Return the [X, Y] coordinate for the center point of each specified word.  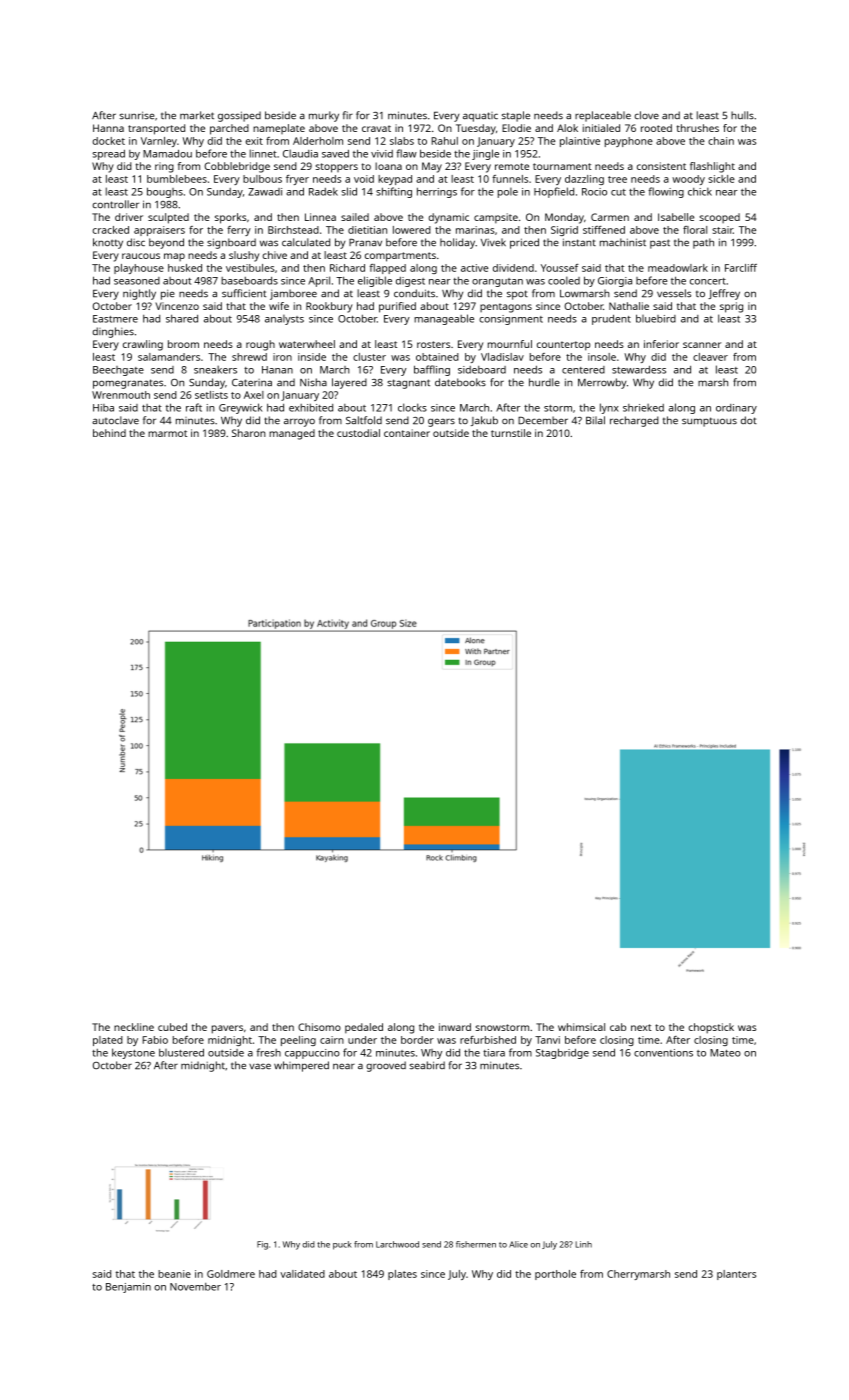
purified [397, 307]
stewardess [639, 370]
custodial [358, 433]
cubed [172, 1027]
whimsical [581, 1027]
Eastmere [115, 319]
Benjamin [128, 1288]
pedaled [364, 1028]
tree [617, 179]
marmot [167, 433]
